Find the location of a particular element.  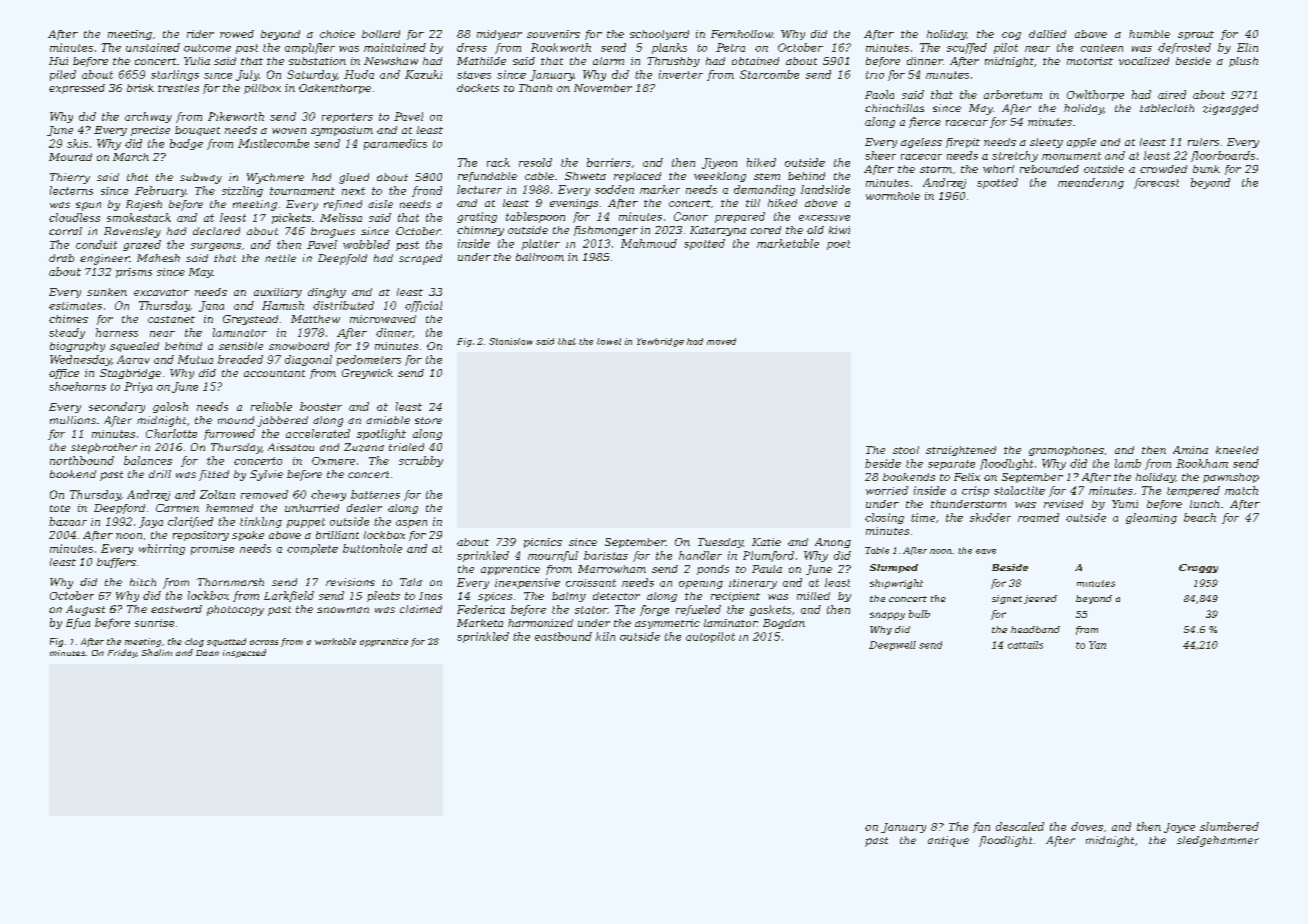

Friday is located at coordinates (122, 653).
